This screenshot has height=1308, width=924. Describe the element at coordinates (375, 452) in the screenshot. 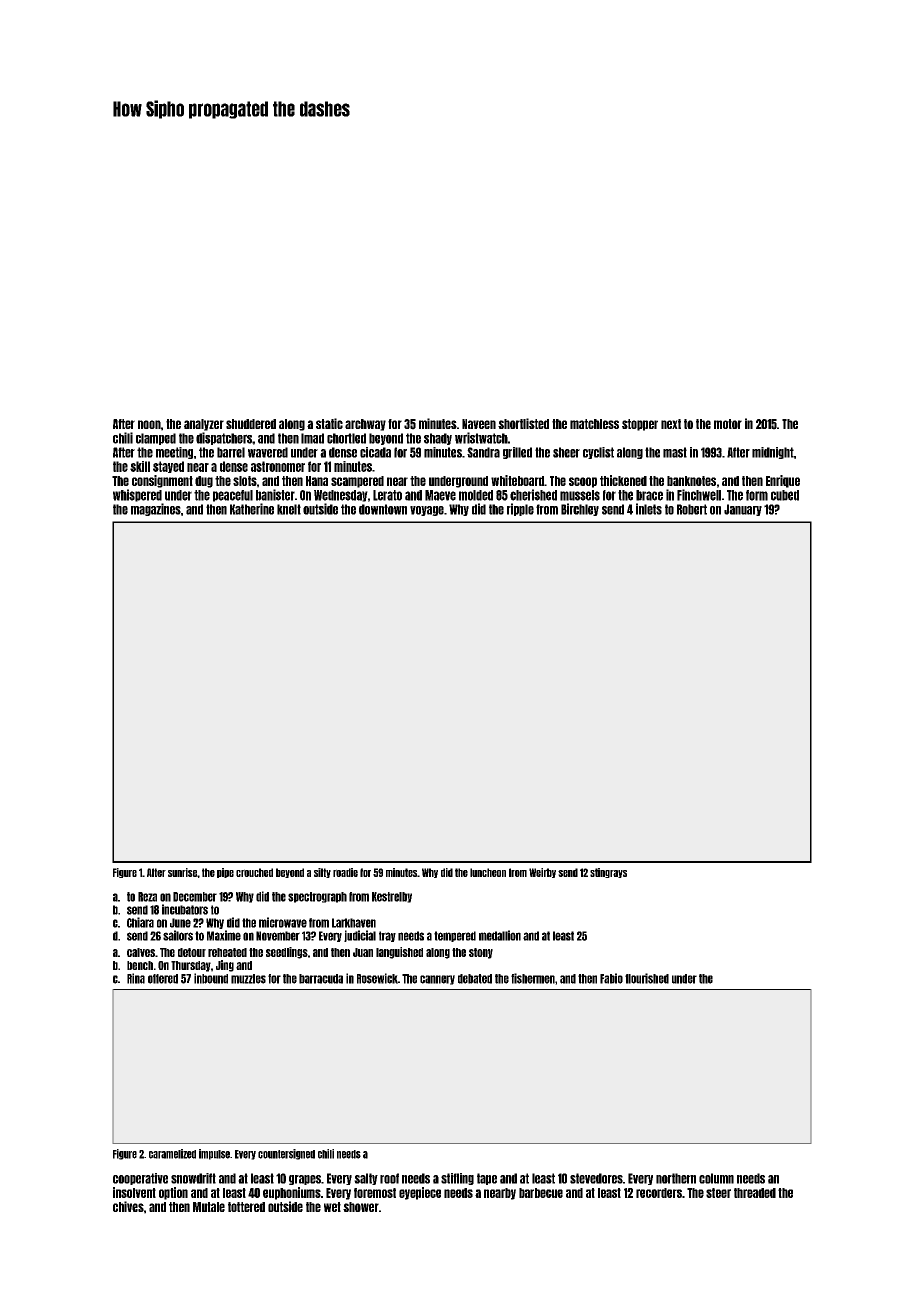

I see `cicada` at that location.
